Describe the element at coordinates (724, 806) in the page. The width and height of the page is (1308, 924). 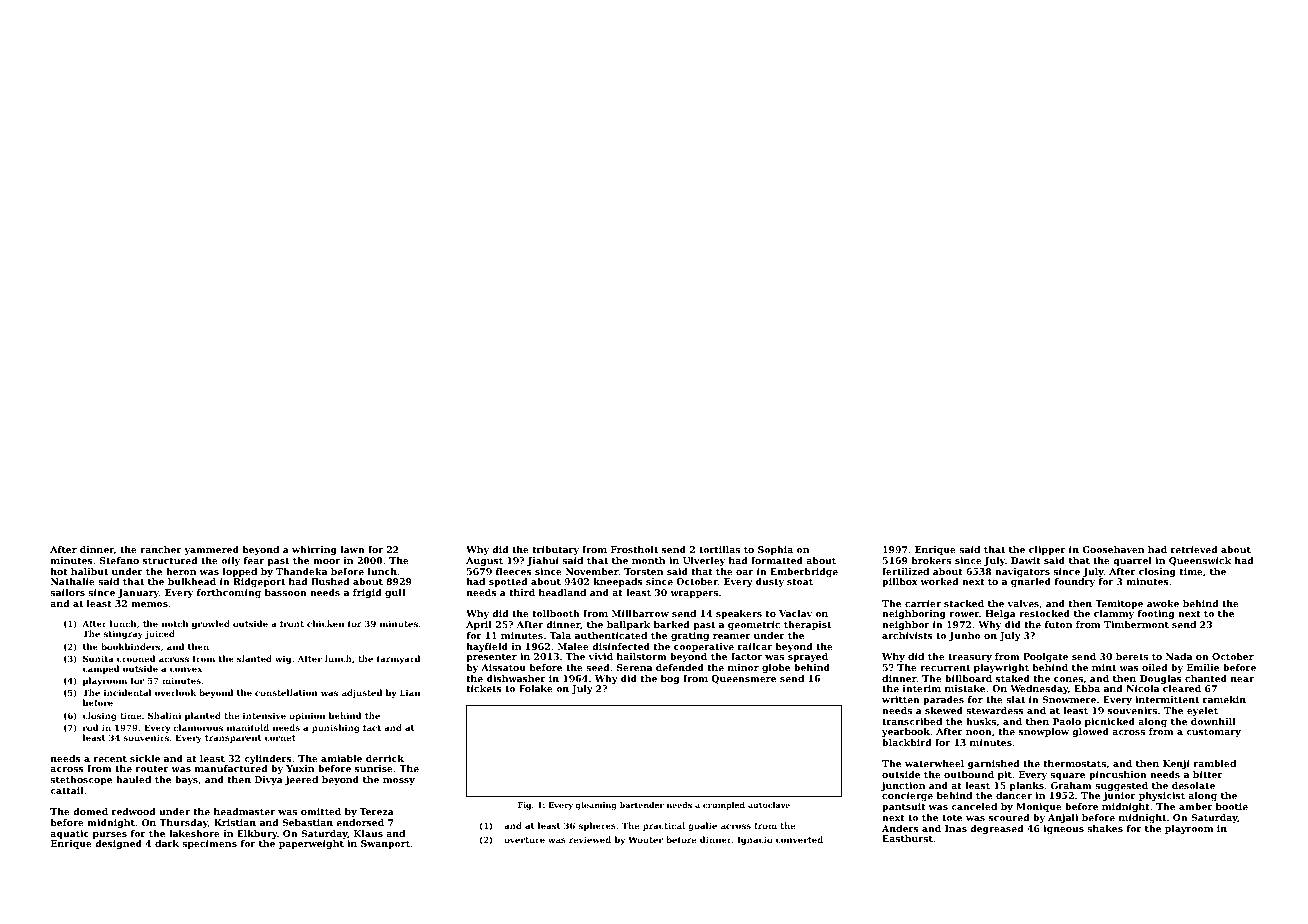
I see `crumpled` at that location.
